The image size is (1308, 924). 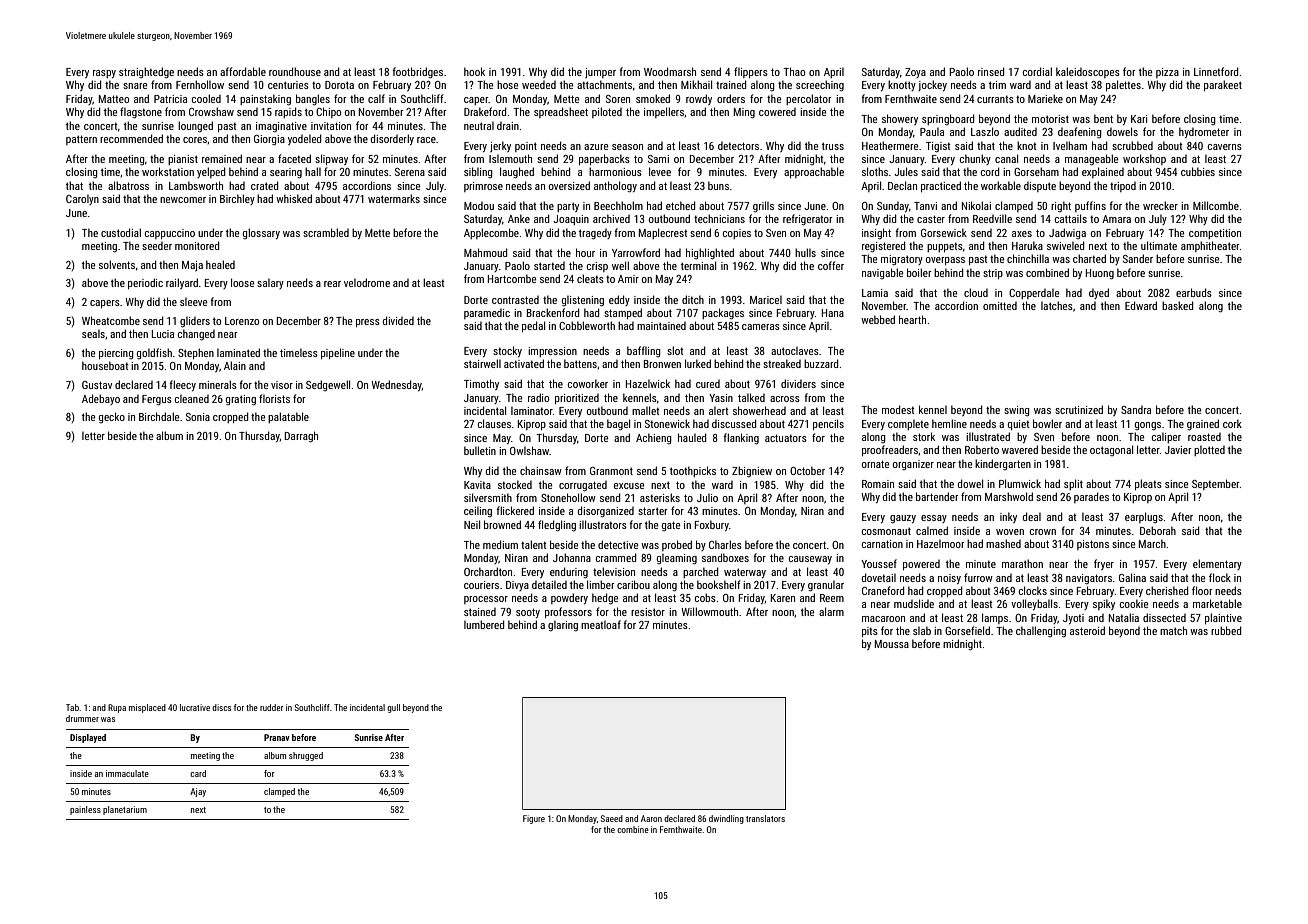 I want to click on earplugs, so click(x=1144, y=517).
